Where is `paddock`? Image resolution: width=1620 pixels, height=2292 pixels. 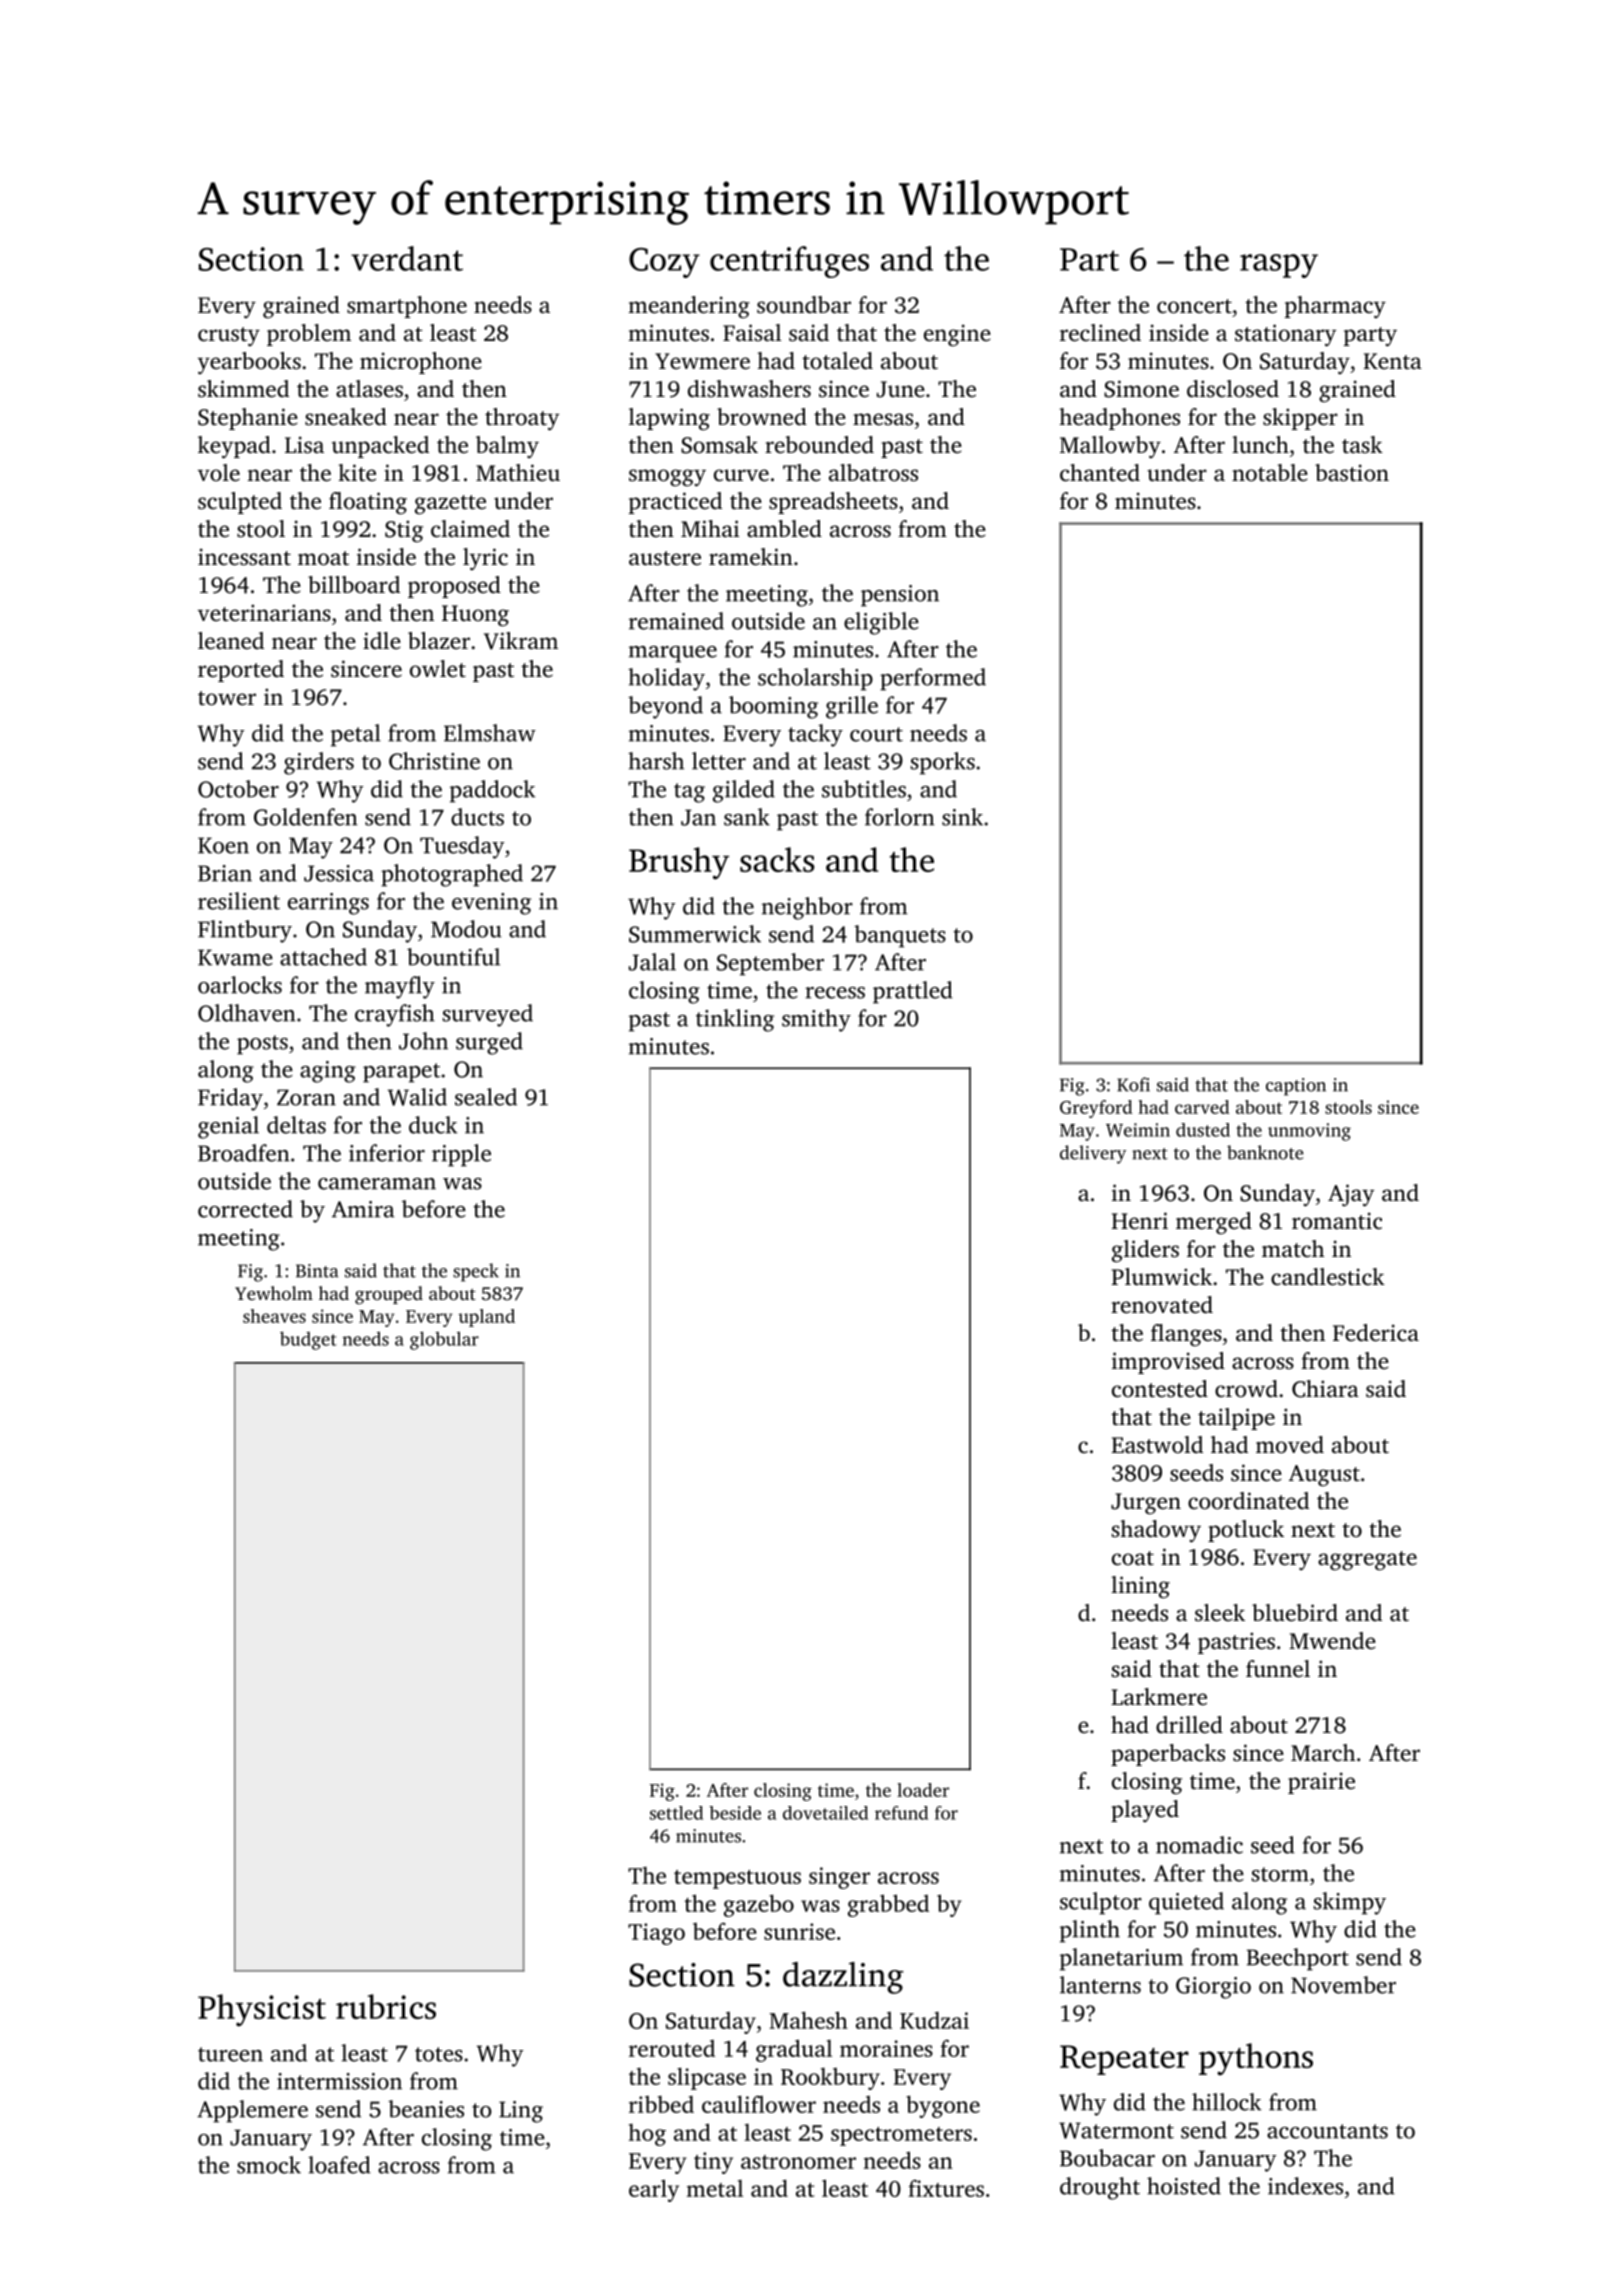
paddock is located at coordinates (492, 791).
